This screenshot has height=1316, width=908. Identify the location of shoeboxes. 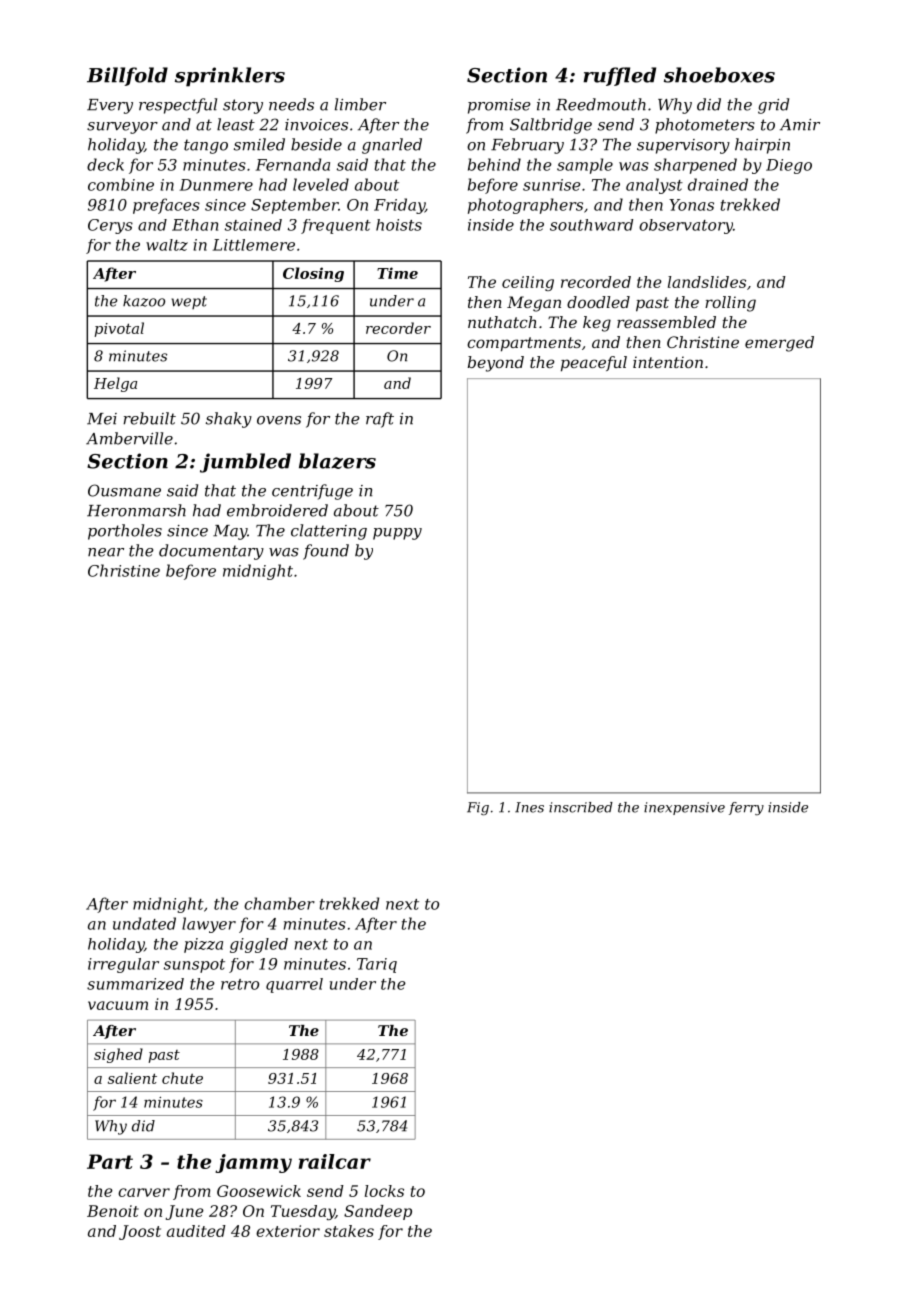
(719, 75).
